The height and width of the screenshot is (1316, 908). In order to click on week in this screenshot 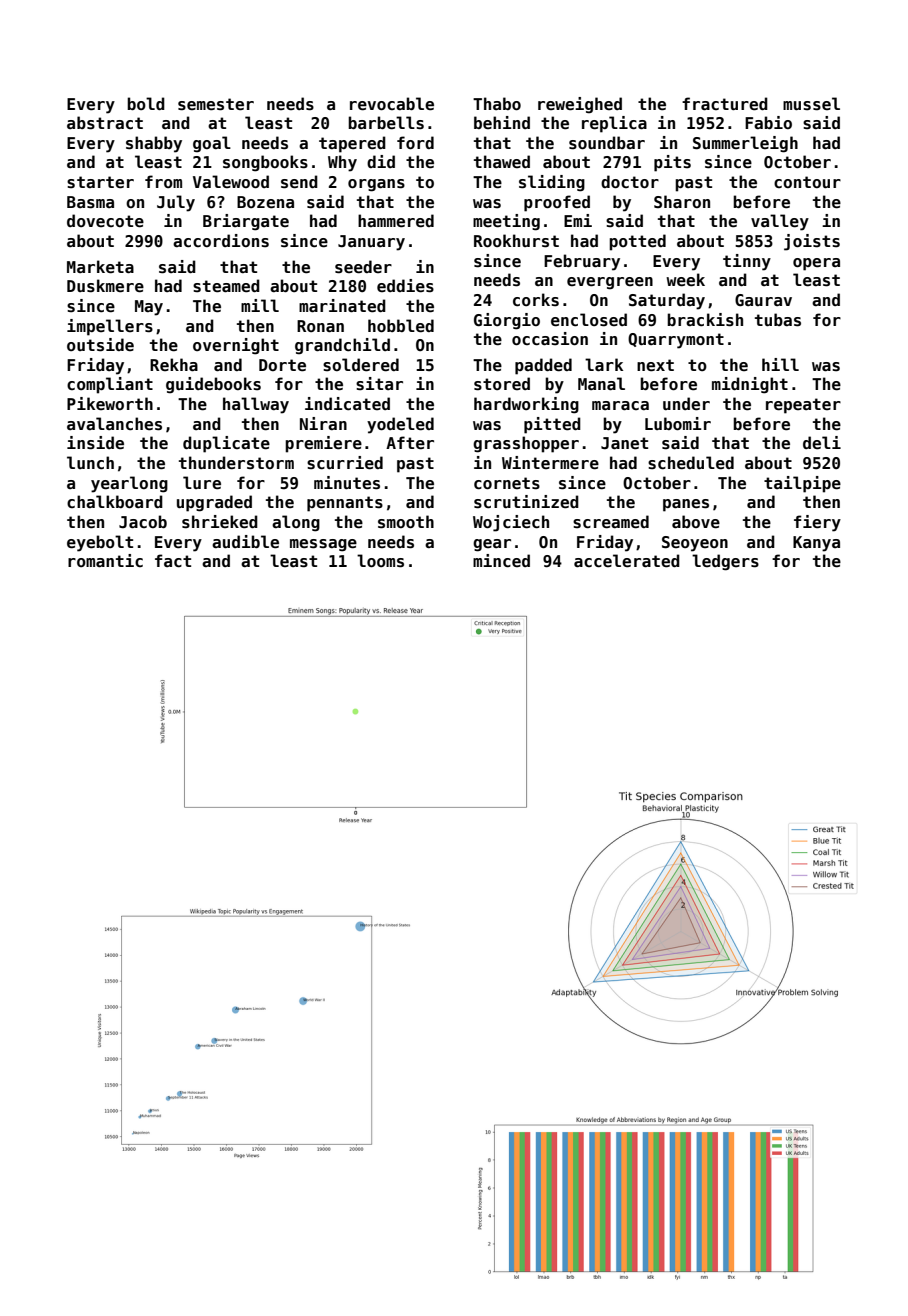, I will do `click(685, 280)`.
